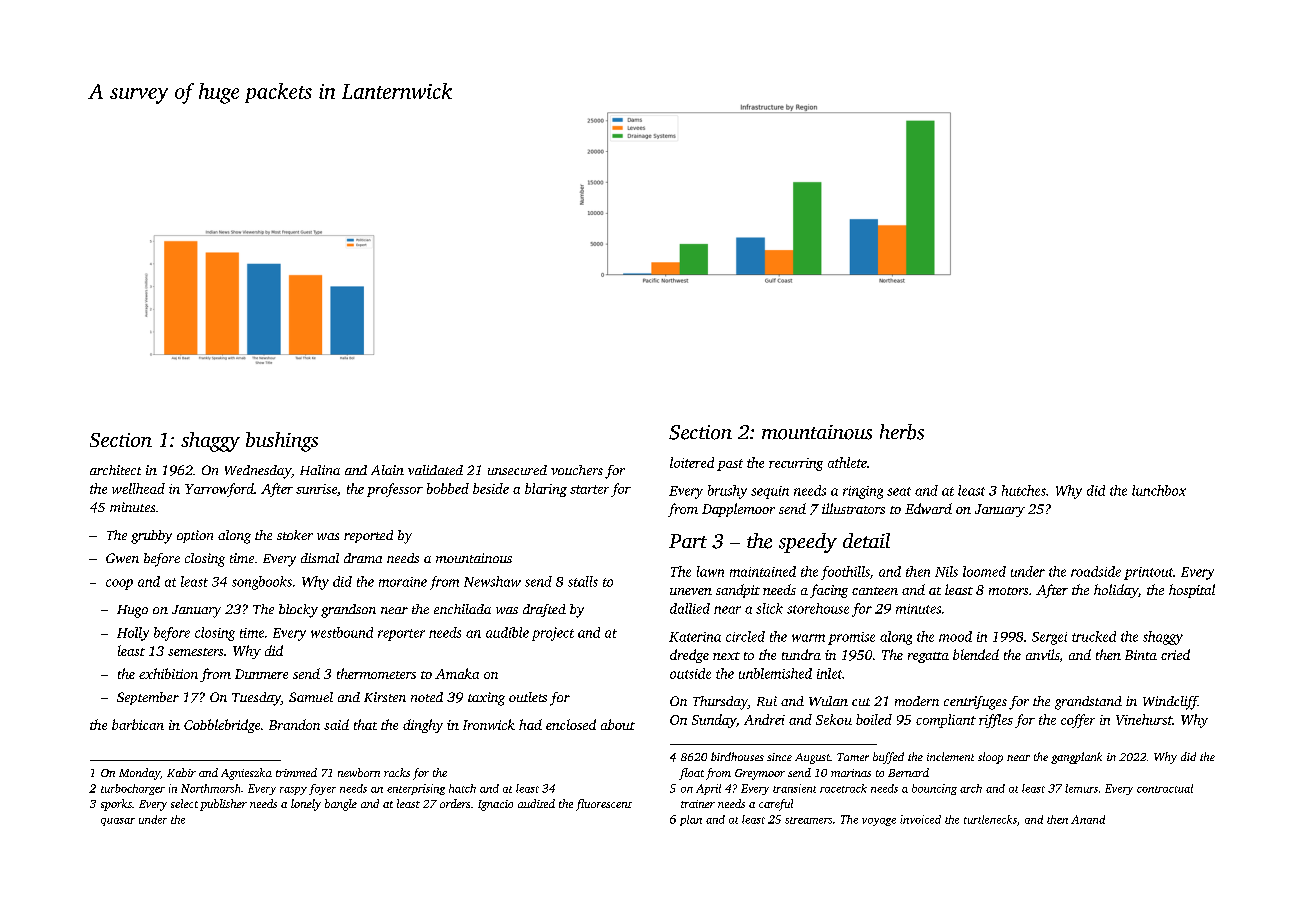 This screenshot has height=924, width=1308. I want to click on athlete, so click(847, 462).
